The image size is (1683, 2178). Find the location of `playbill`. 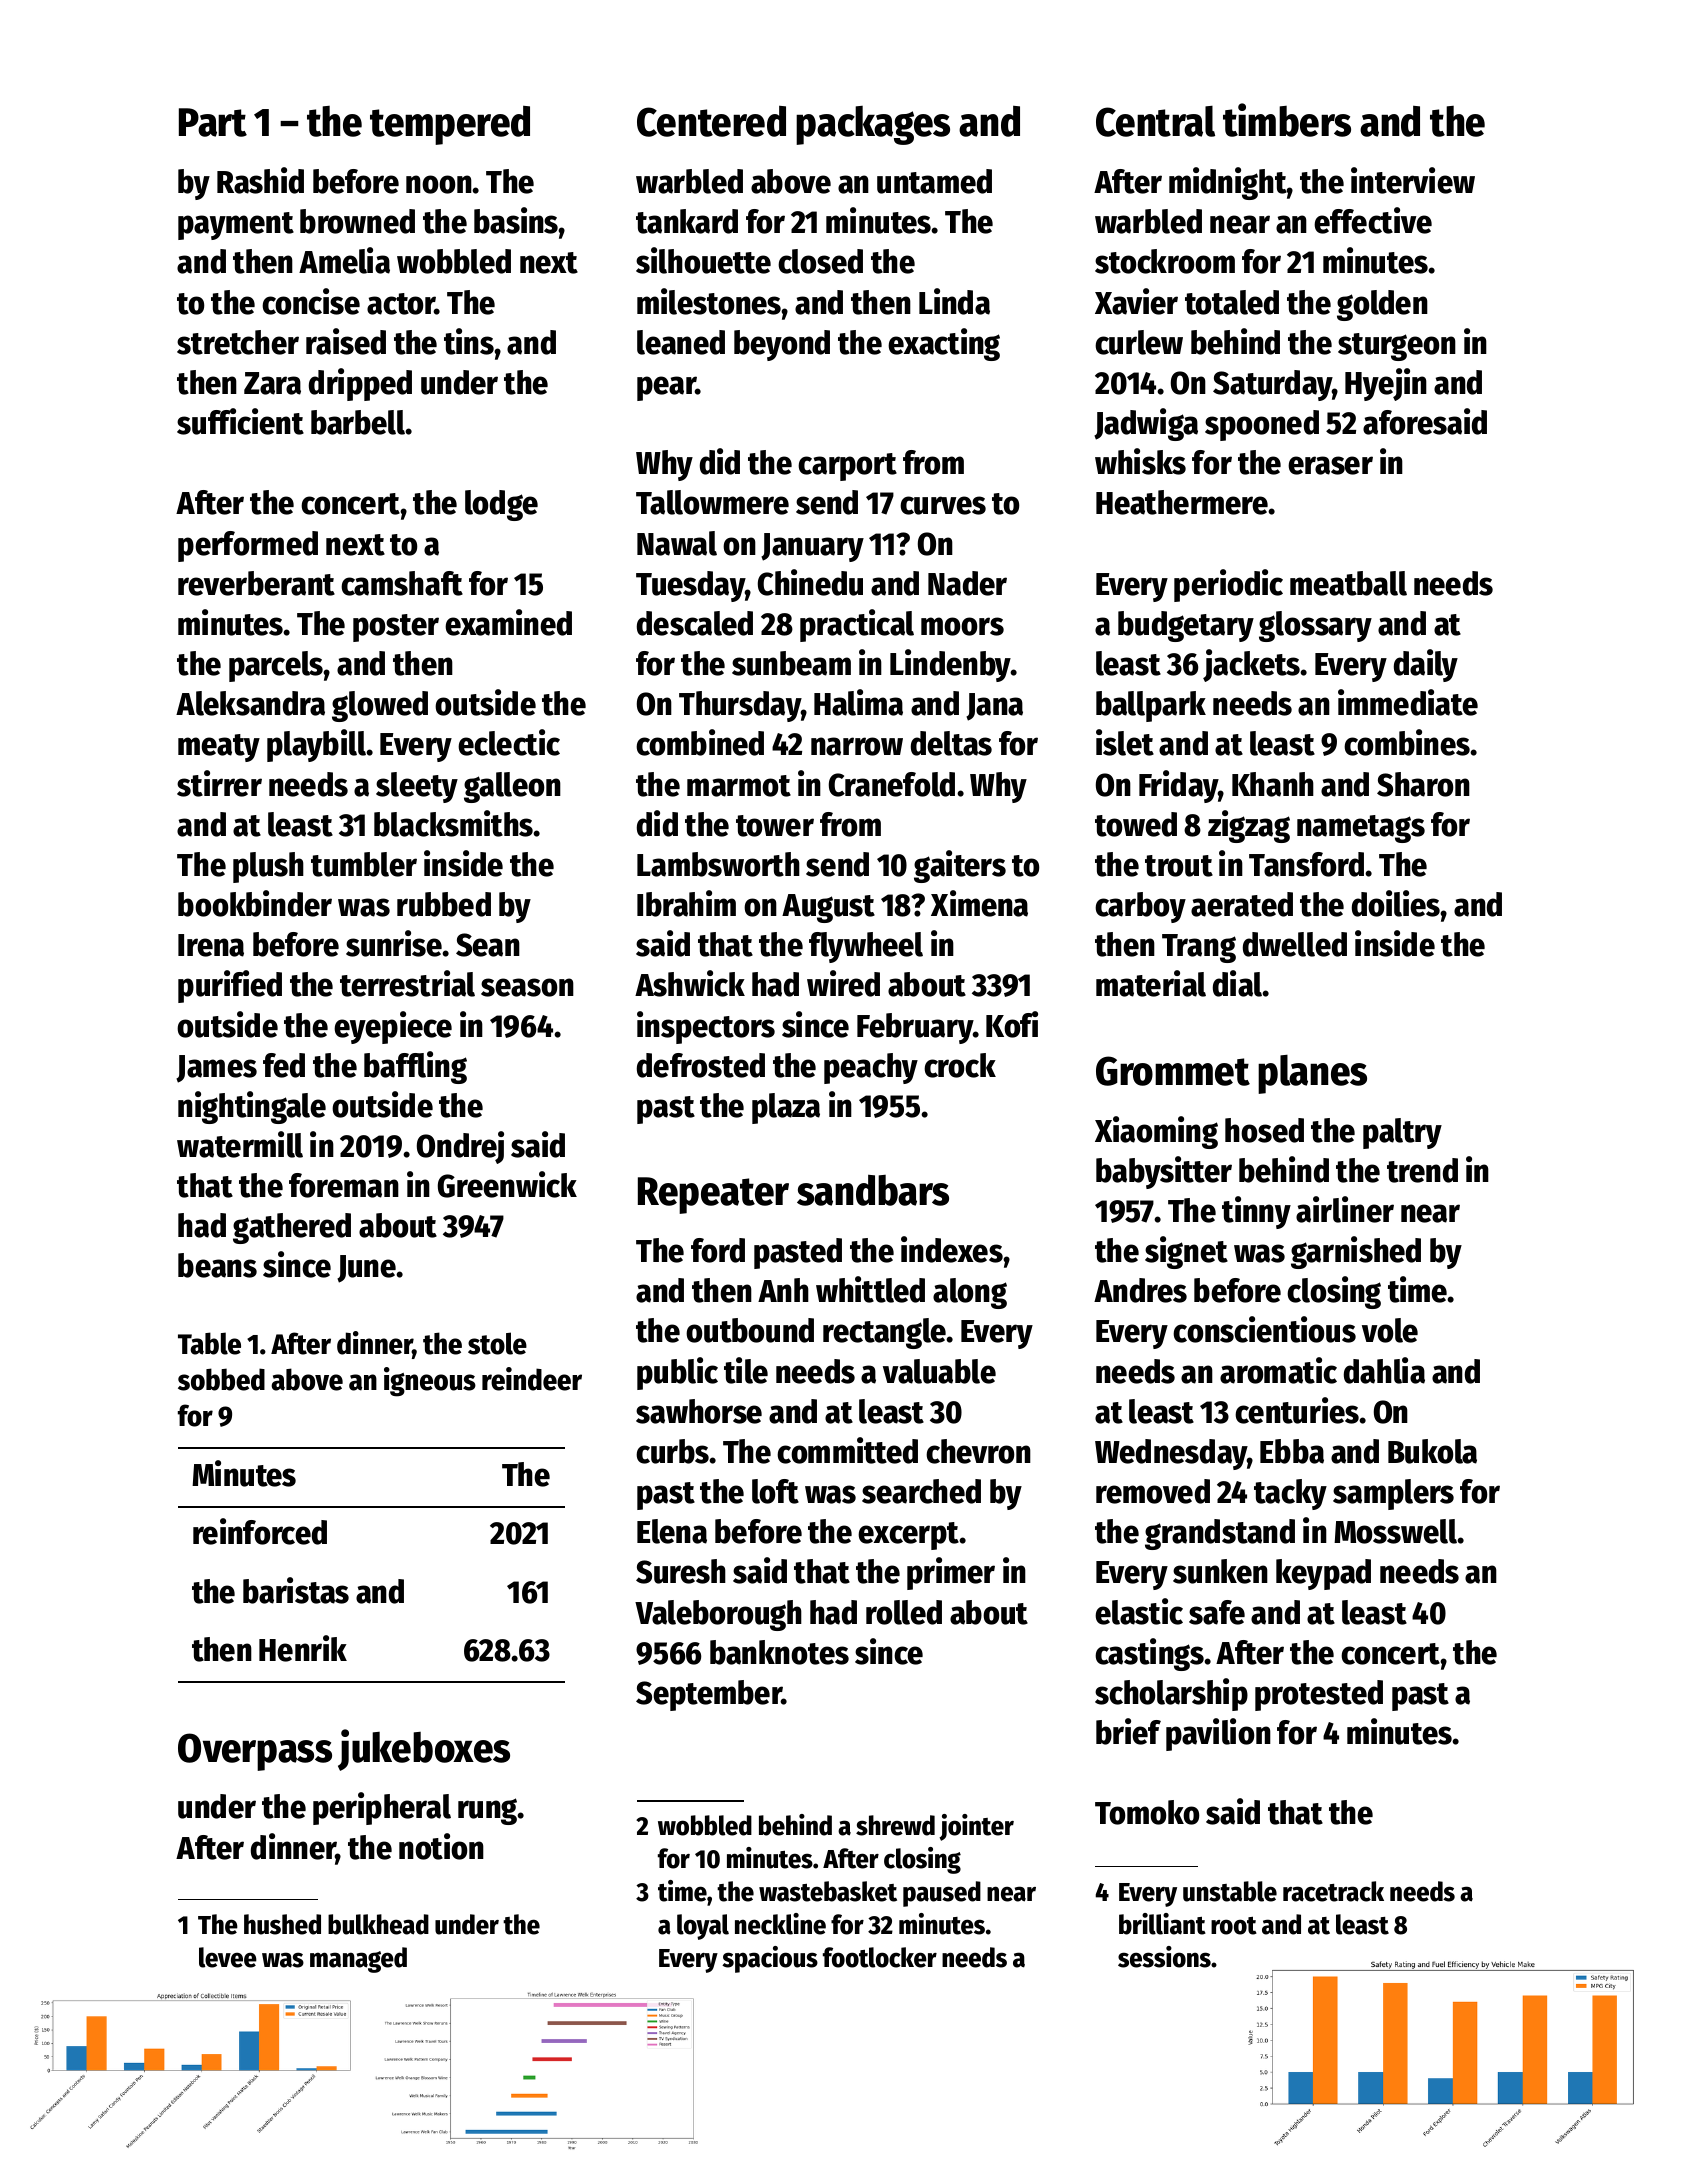

playbill is located at coordinates (316, 745).
